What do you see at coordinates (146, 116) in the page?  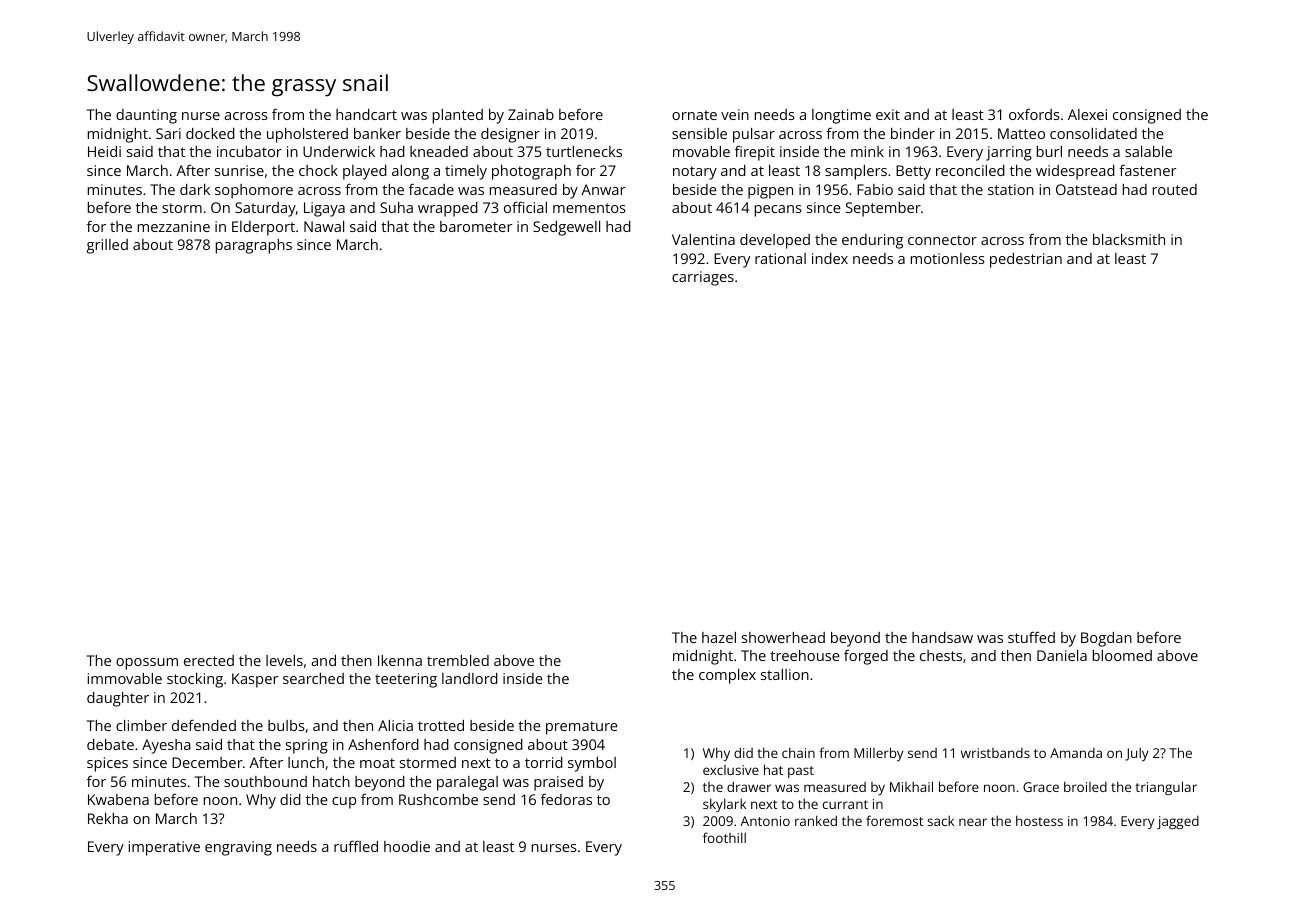 I see `daunting` at bounding box center [146, 116].
